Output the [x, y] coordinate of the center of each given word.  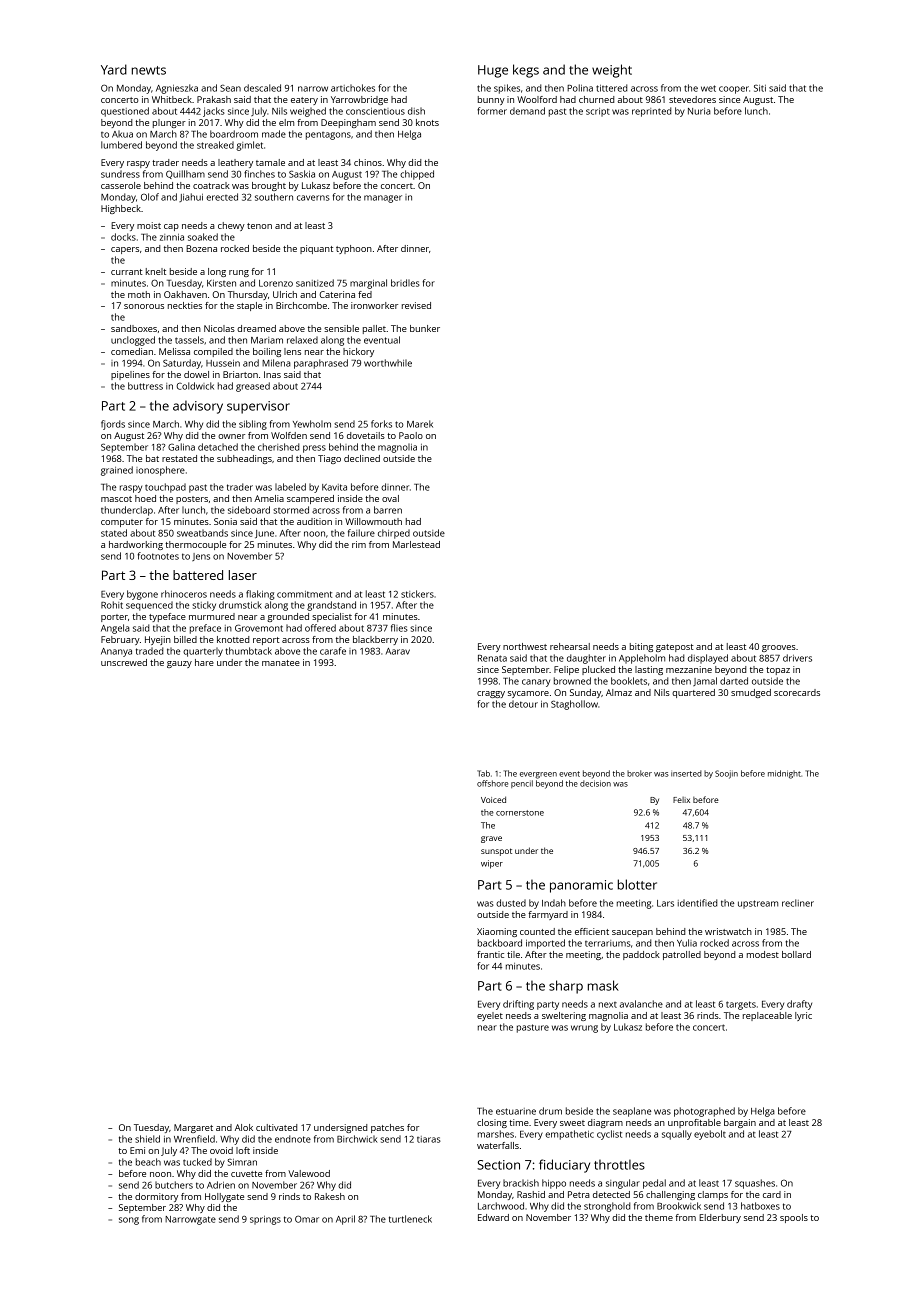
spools [794, 1218]
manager [383, 199]
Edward [493, 1217]
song [129, 1221]
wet [708, 88]
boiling [267, 352]
